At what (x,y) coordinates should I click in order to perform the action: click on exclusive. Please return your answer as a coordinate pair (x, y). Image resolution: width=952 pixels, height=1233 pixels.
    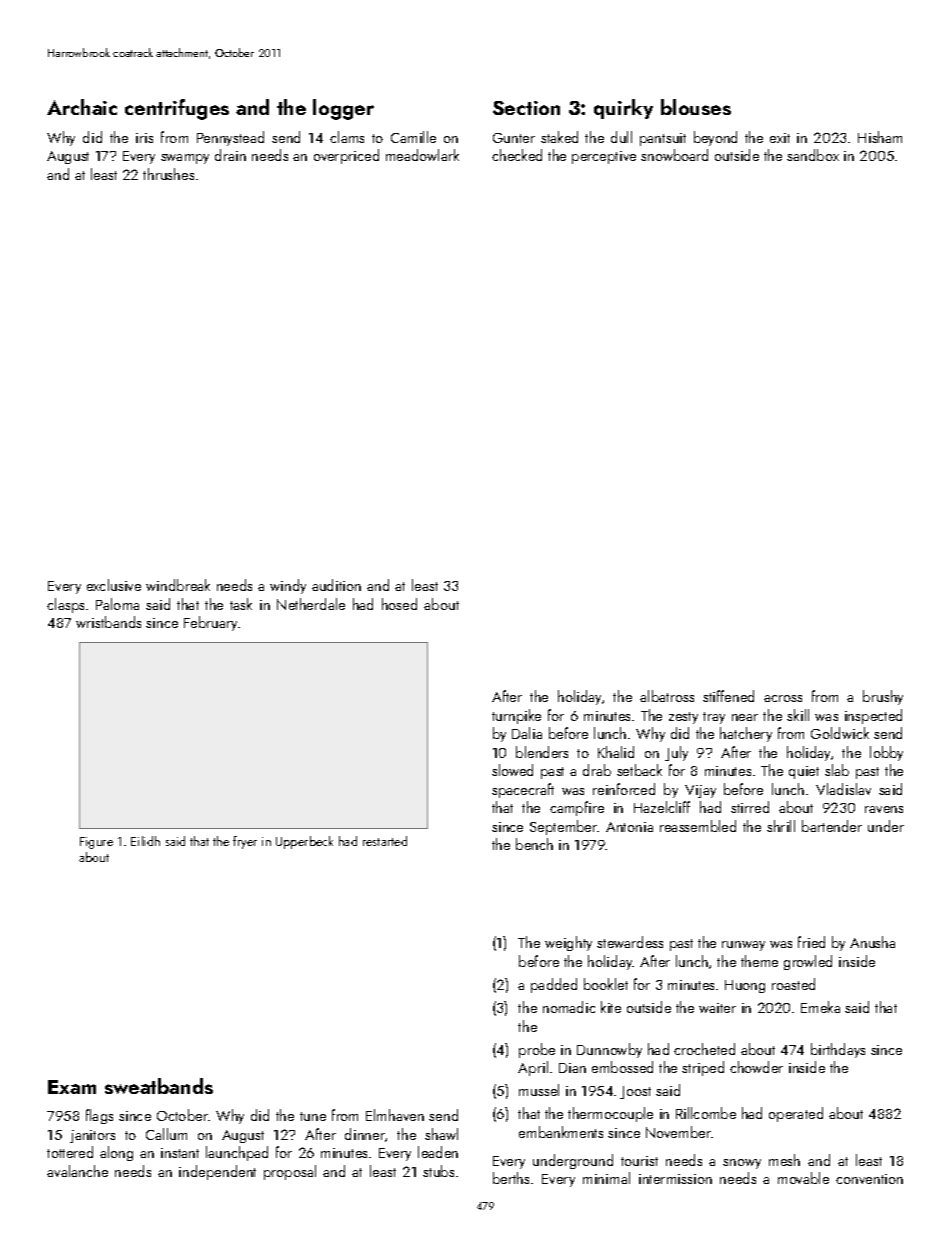
    Looking at the image, I should click on (114, 585).
